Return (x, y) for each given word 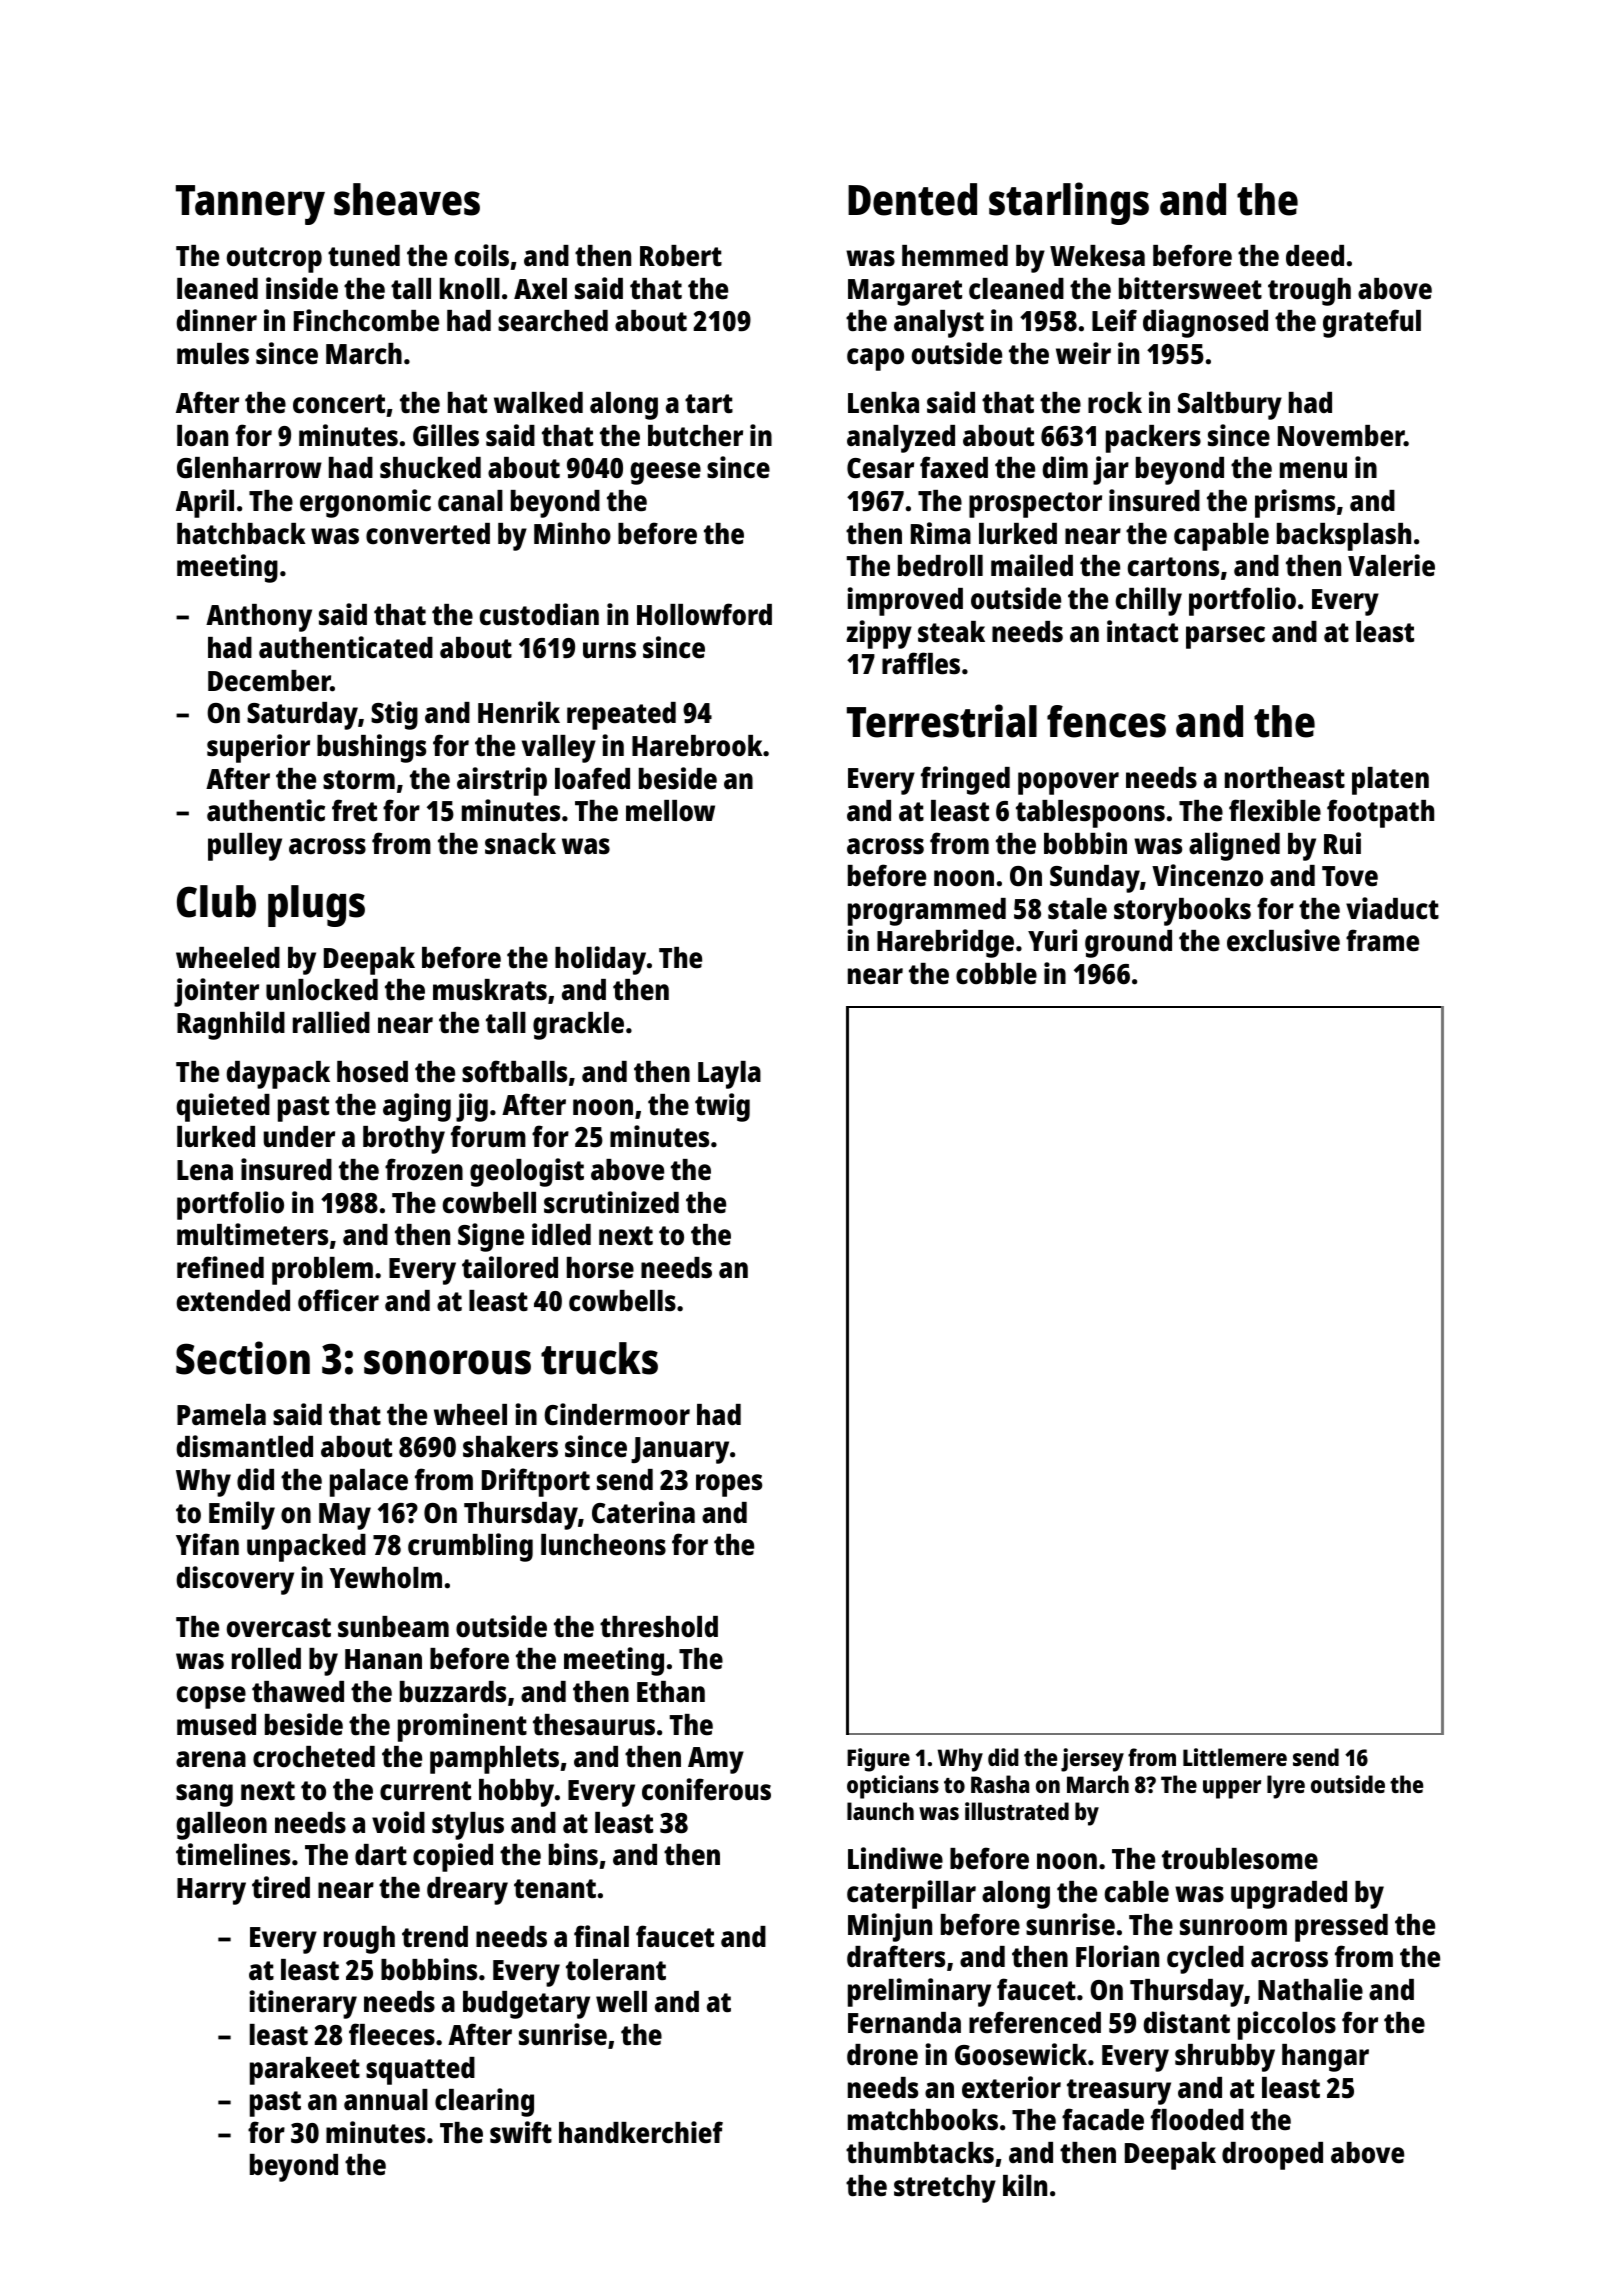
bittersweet (1190, 288)
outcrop (274, 260)
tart (709, 404)
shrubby (1225, 2058)
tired (281, 1887)
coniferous (706, 1789)
